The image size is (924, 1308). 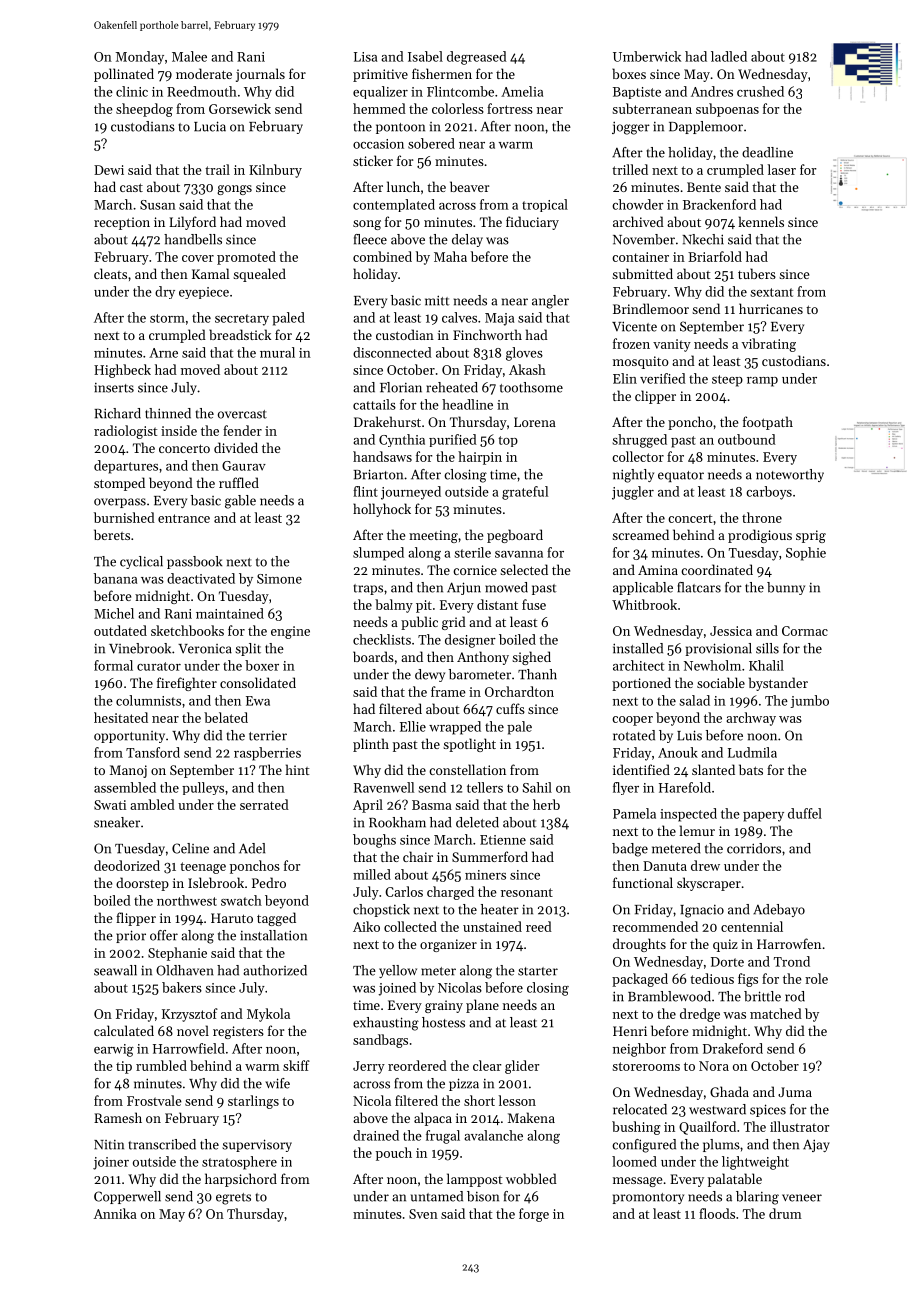 What do you see at coordinates (121, 717) in the image?
I see `hesitated` at bounding box center [121, 717].
